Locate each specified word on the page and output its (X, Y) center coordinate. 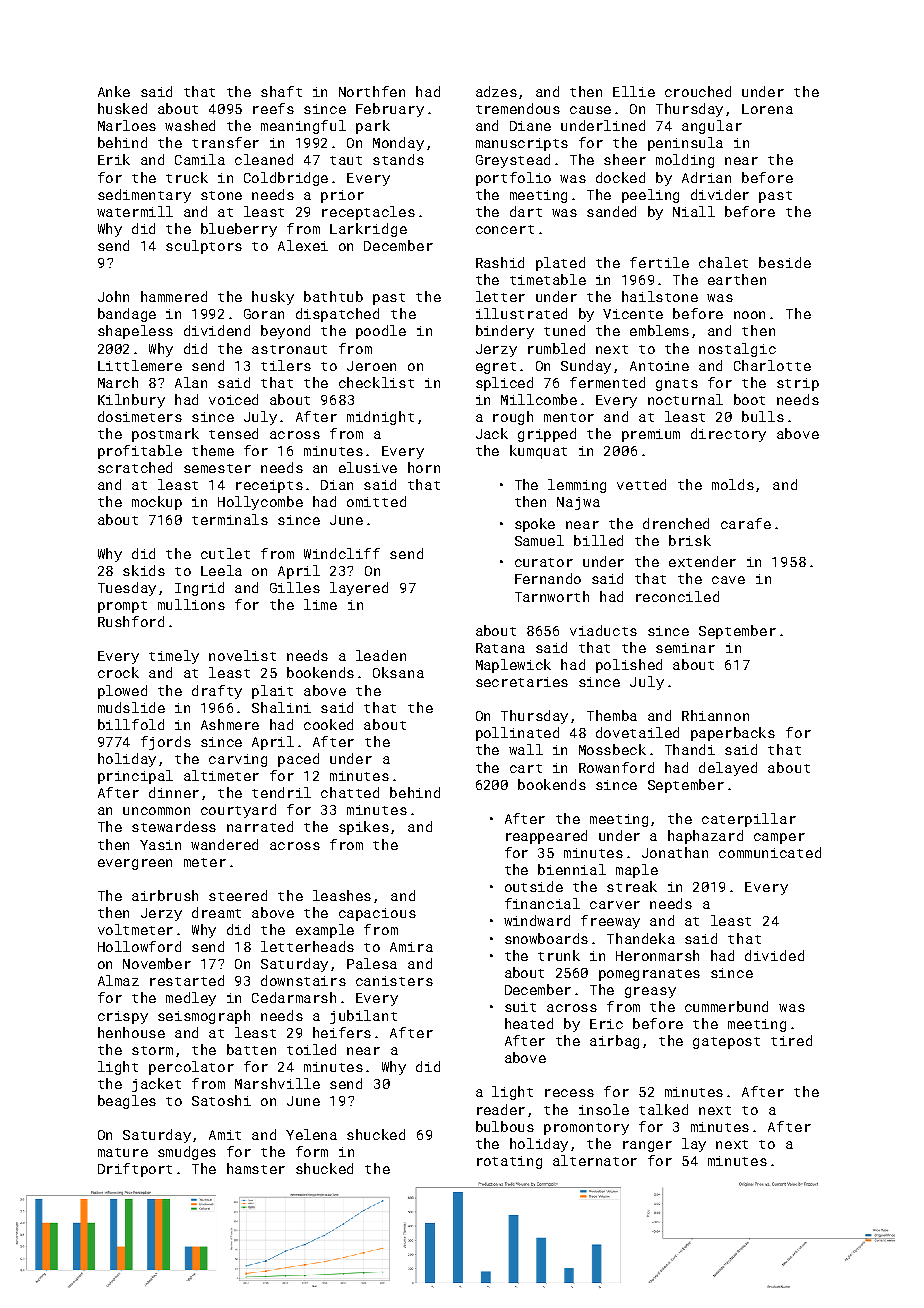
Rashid (500, 262)
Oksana (398, 672)
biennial (572, 869)
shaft (281, 91)
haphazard (705, 837)
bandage (127, 315)
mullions (191, 604)
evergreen (135, 864)
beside (785, 262)
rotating (509, 1162)
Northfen (372, 91)
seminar (685, 648)
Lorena (767, 109)
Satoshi (221, 1100)
